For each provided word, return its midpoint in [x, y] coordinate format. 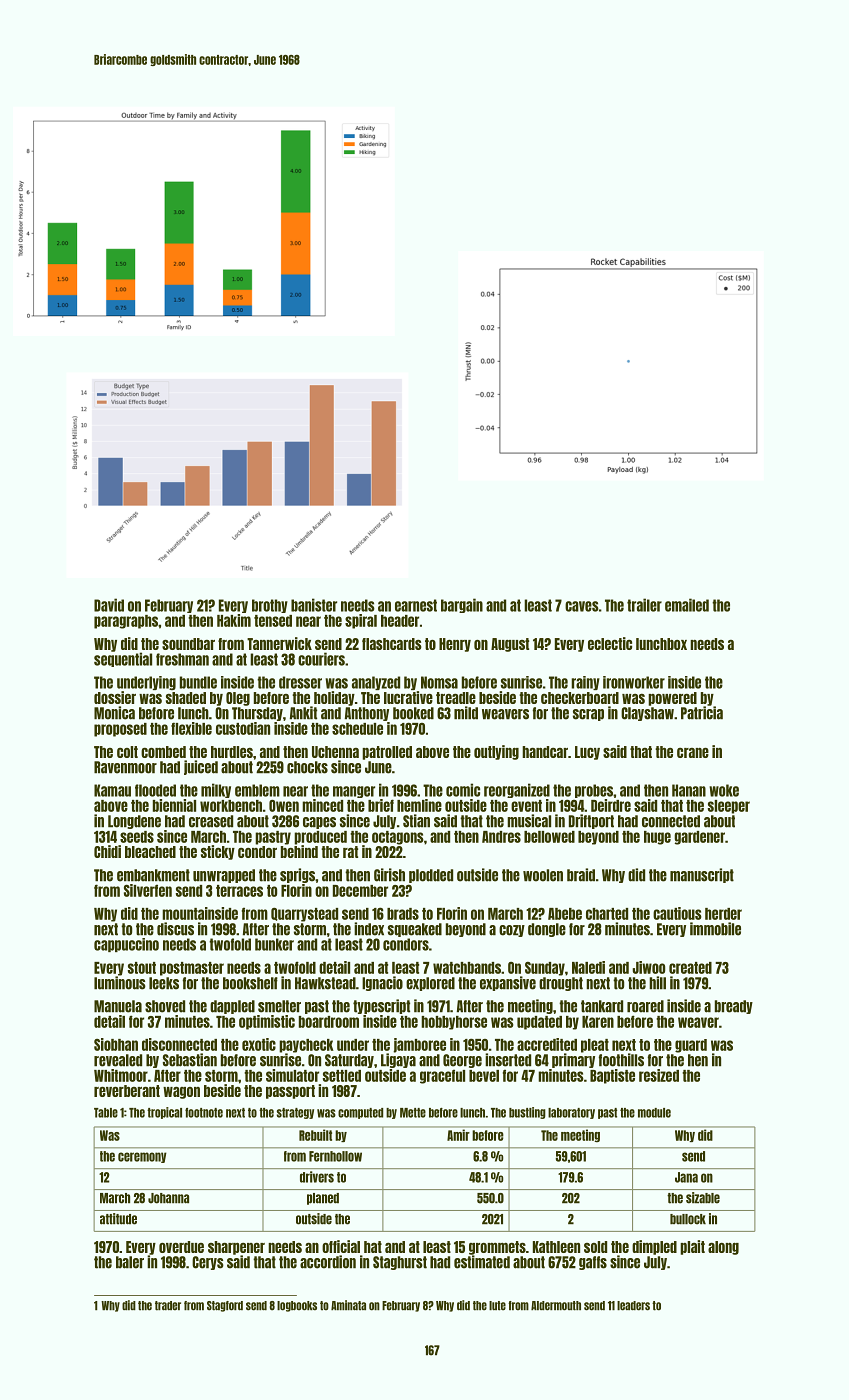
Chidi [107, 851]
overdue [181, 1247]
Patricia [702, 713]
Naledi [588, 967]
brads [403, 914]
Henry [455, 645]
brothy [270, 606]
